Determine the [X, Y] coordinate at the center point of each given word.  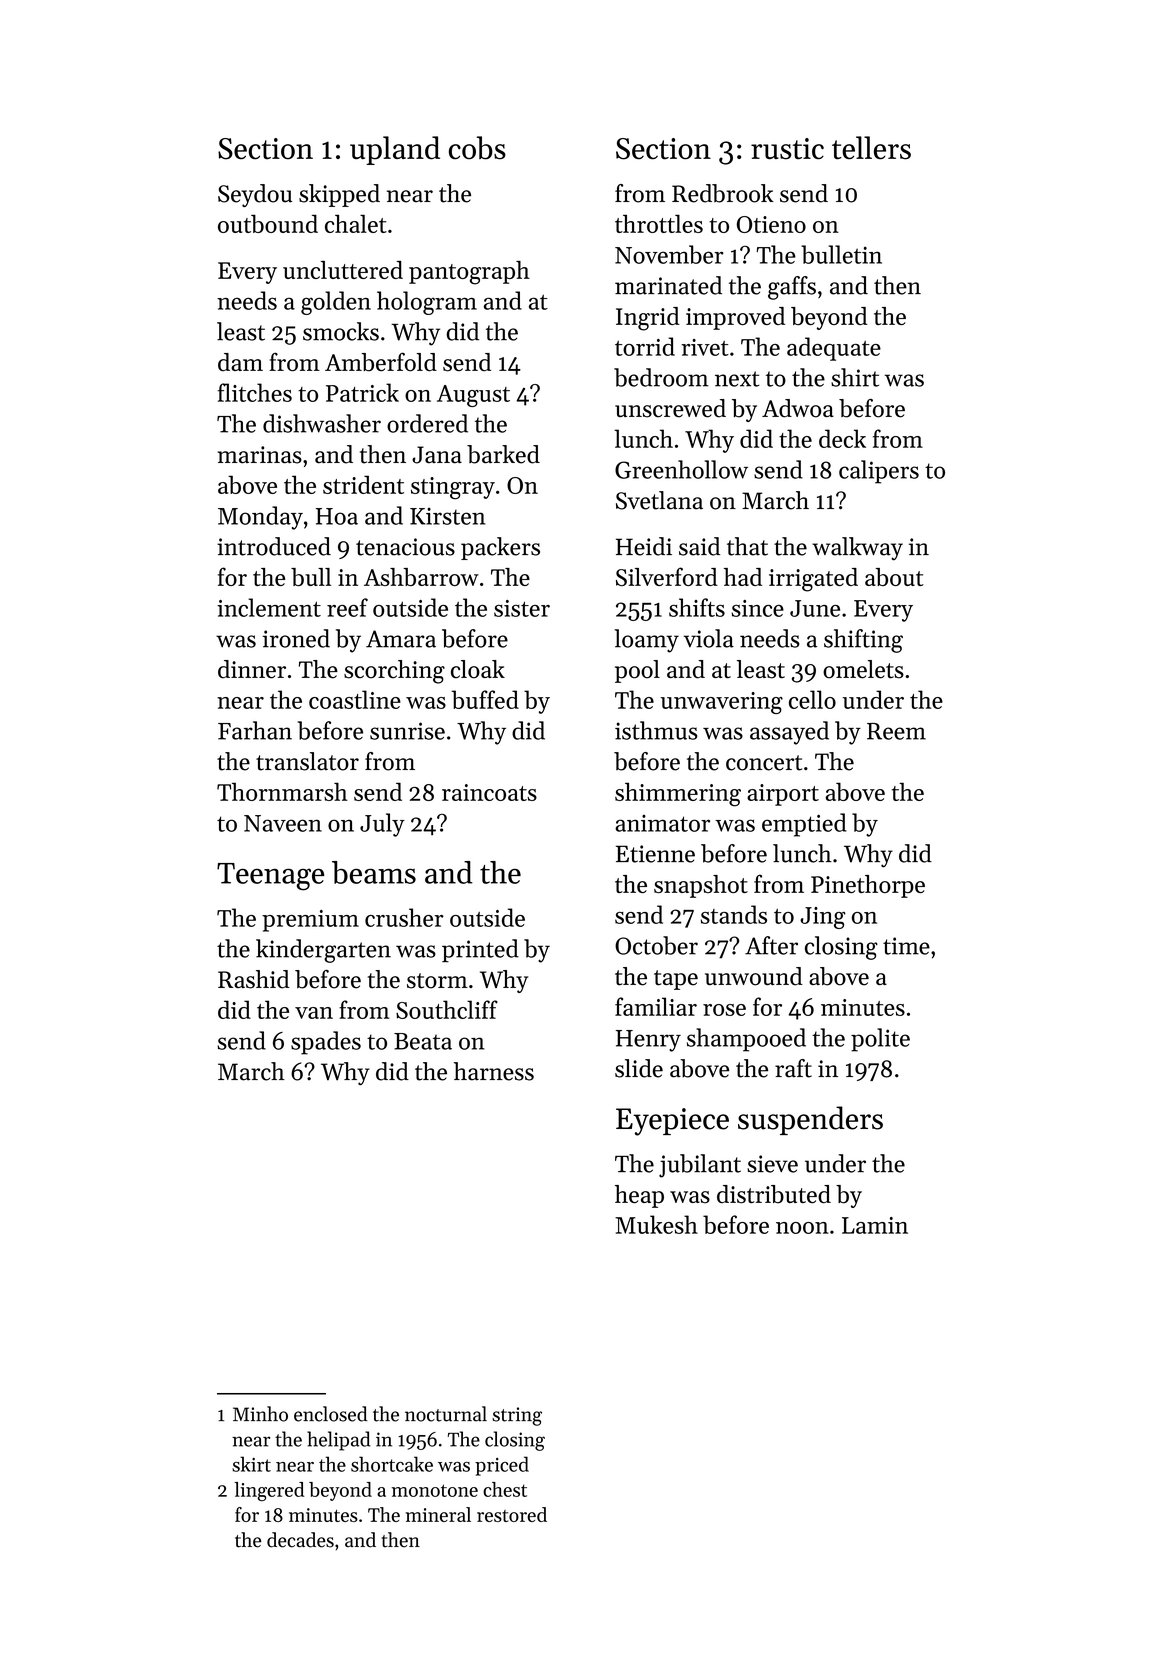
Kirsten [447, 516]
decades [300, 1540]
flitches [255, 392]
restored [512, 1514]
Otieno [771, 224]
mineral [438, 1514]
